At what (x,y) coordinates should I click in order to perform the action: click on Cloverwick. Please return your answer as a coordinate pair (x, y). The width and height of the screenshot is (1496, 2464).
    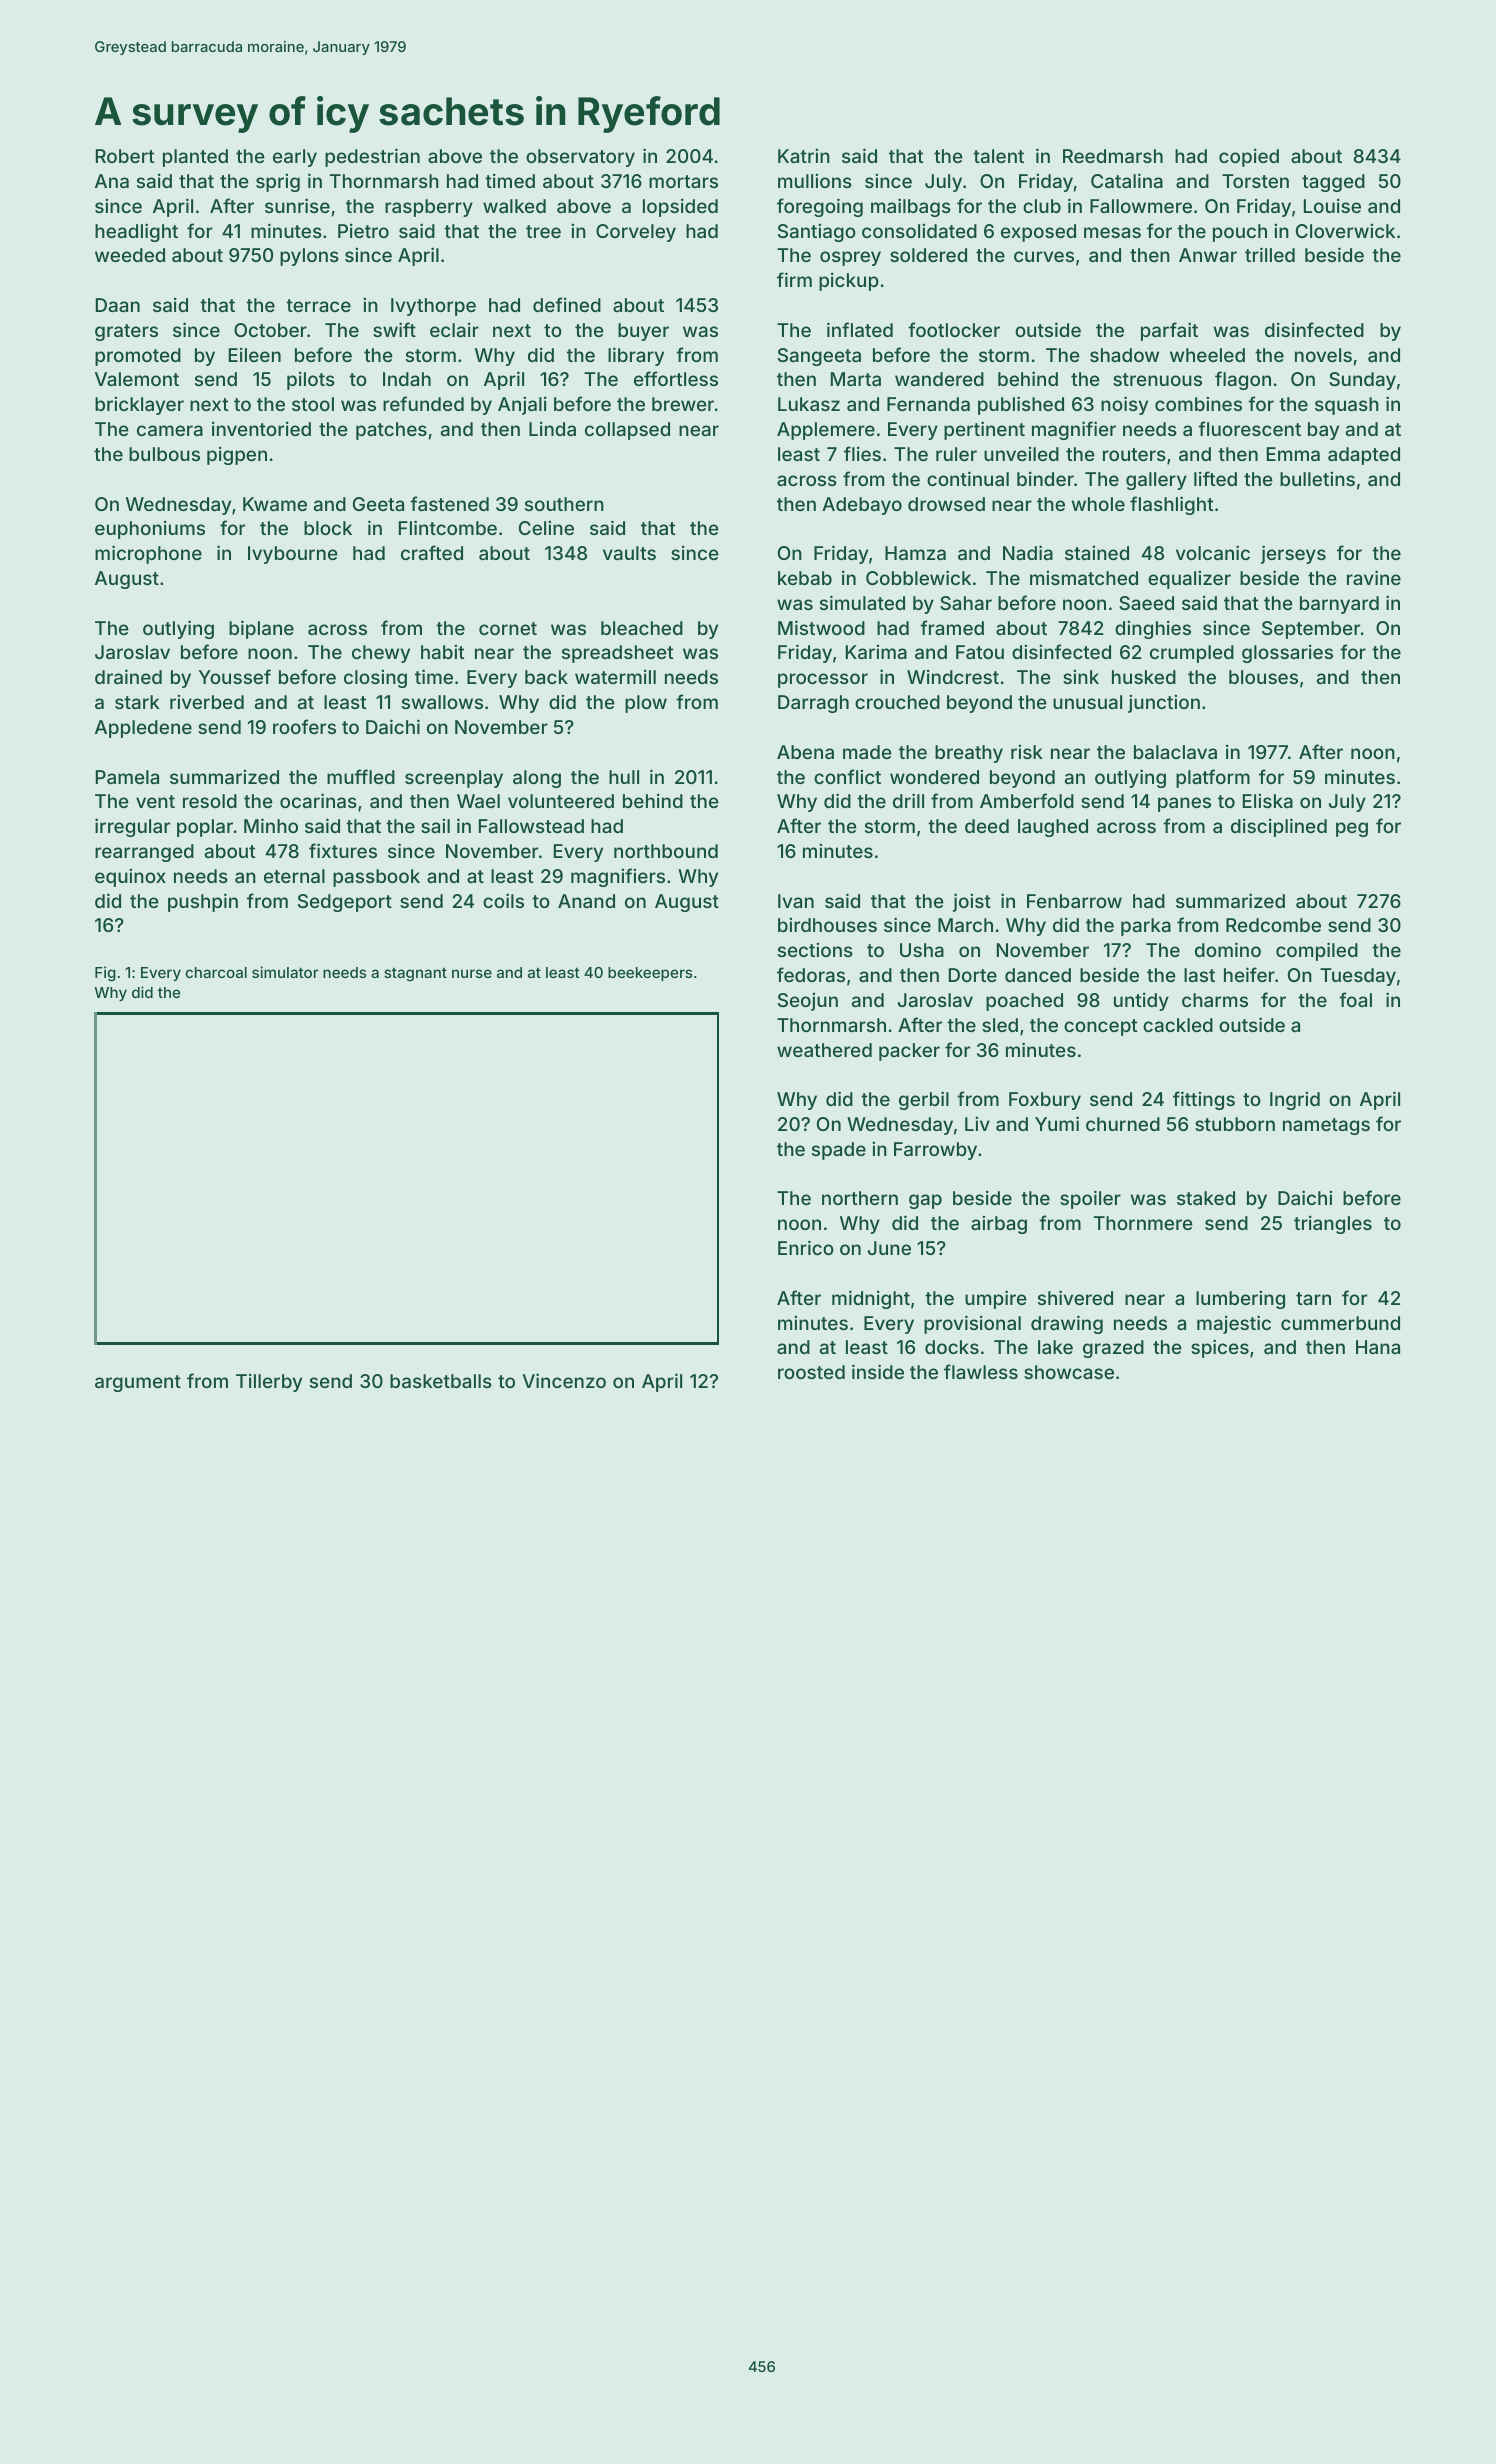
    Looking at the image, I should click on (1345, 231).
